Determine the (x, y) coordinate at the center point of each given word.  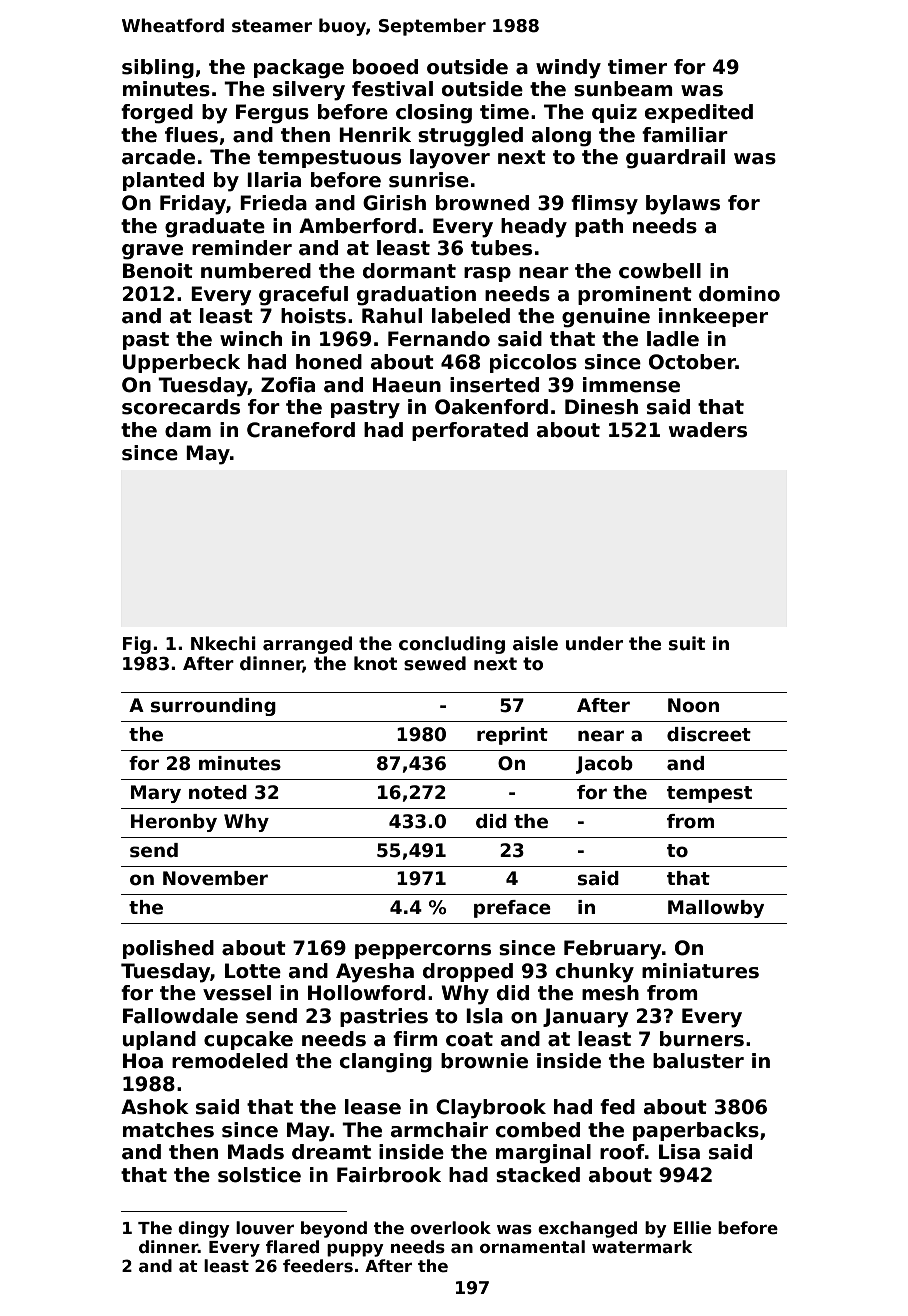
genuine (606, 318)
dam (188, 430)
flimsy (604, 205)
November (215, 878)
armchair (439, 1130)
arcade (158, 157)
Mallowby (716, 909)
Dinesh (601, 407)
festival (392, 89)
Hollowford (366, 993)
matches (168, 1130)
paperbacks (696, 1131)
